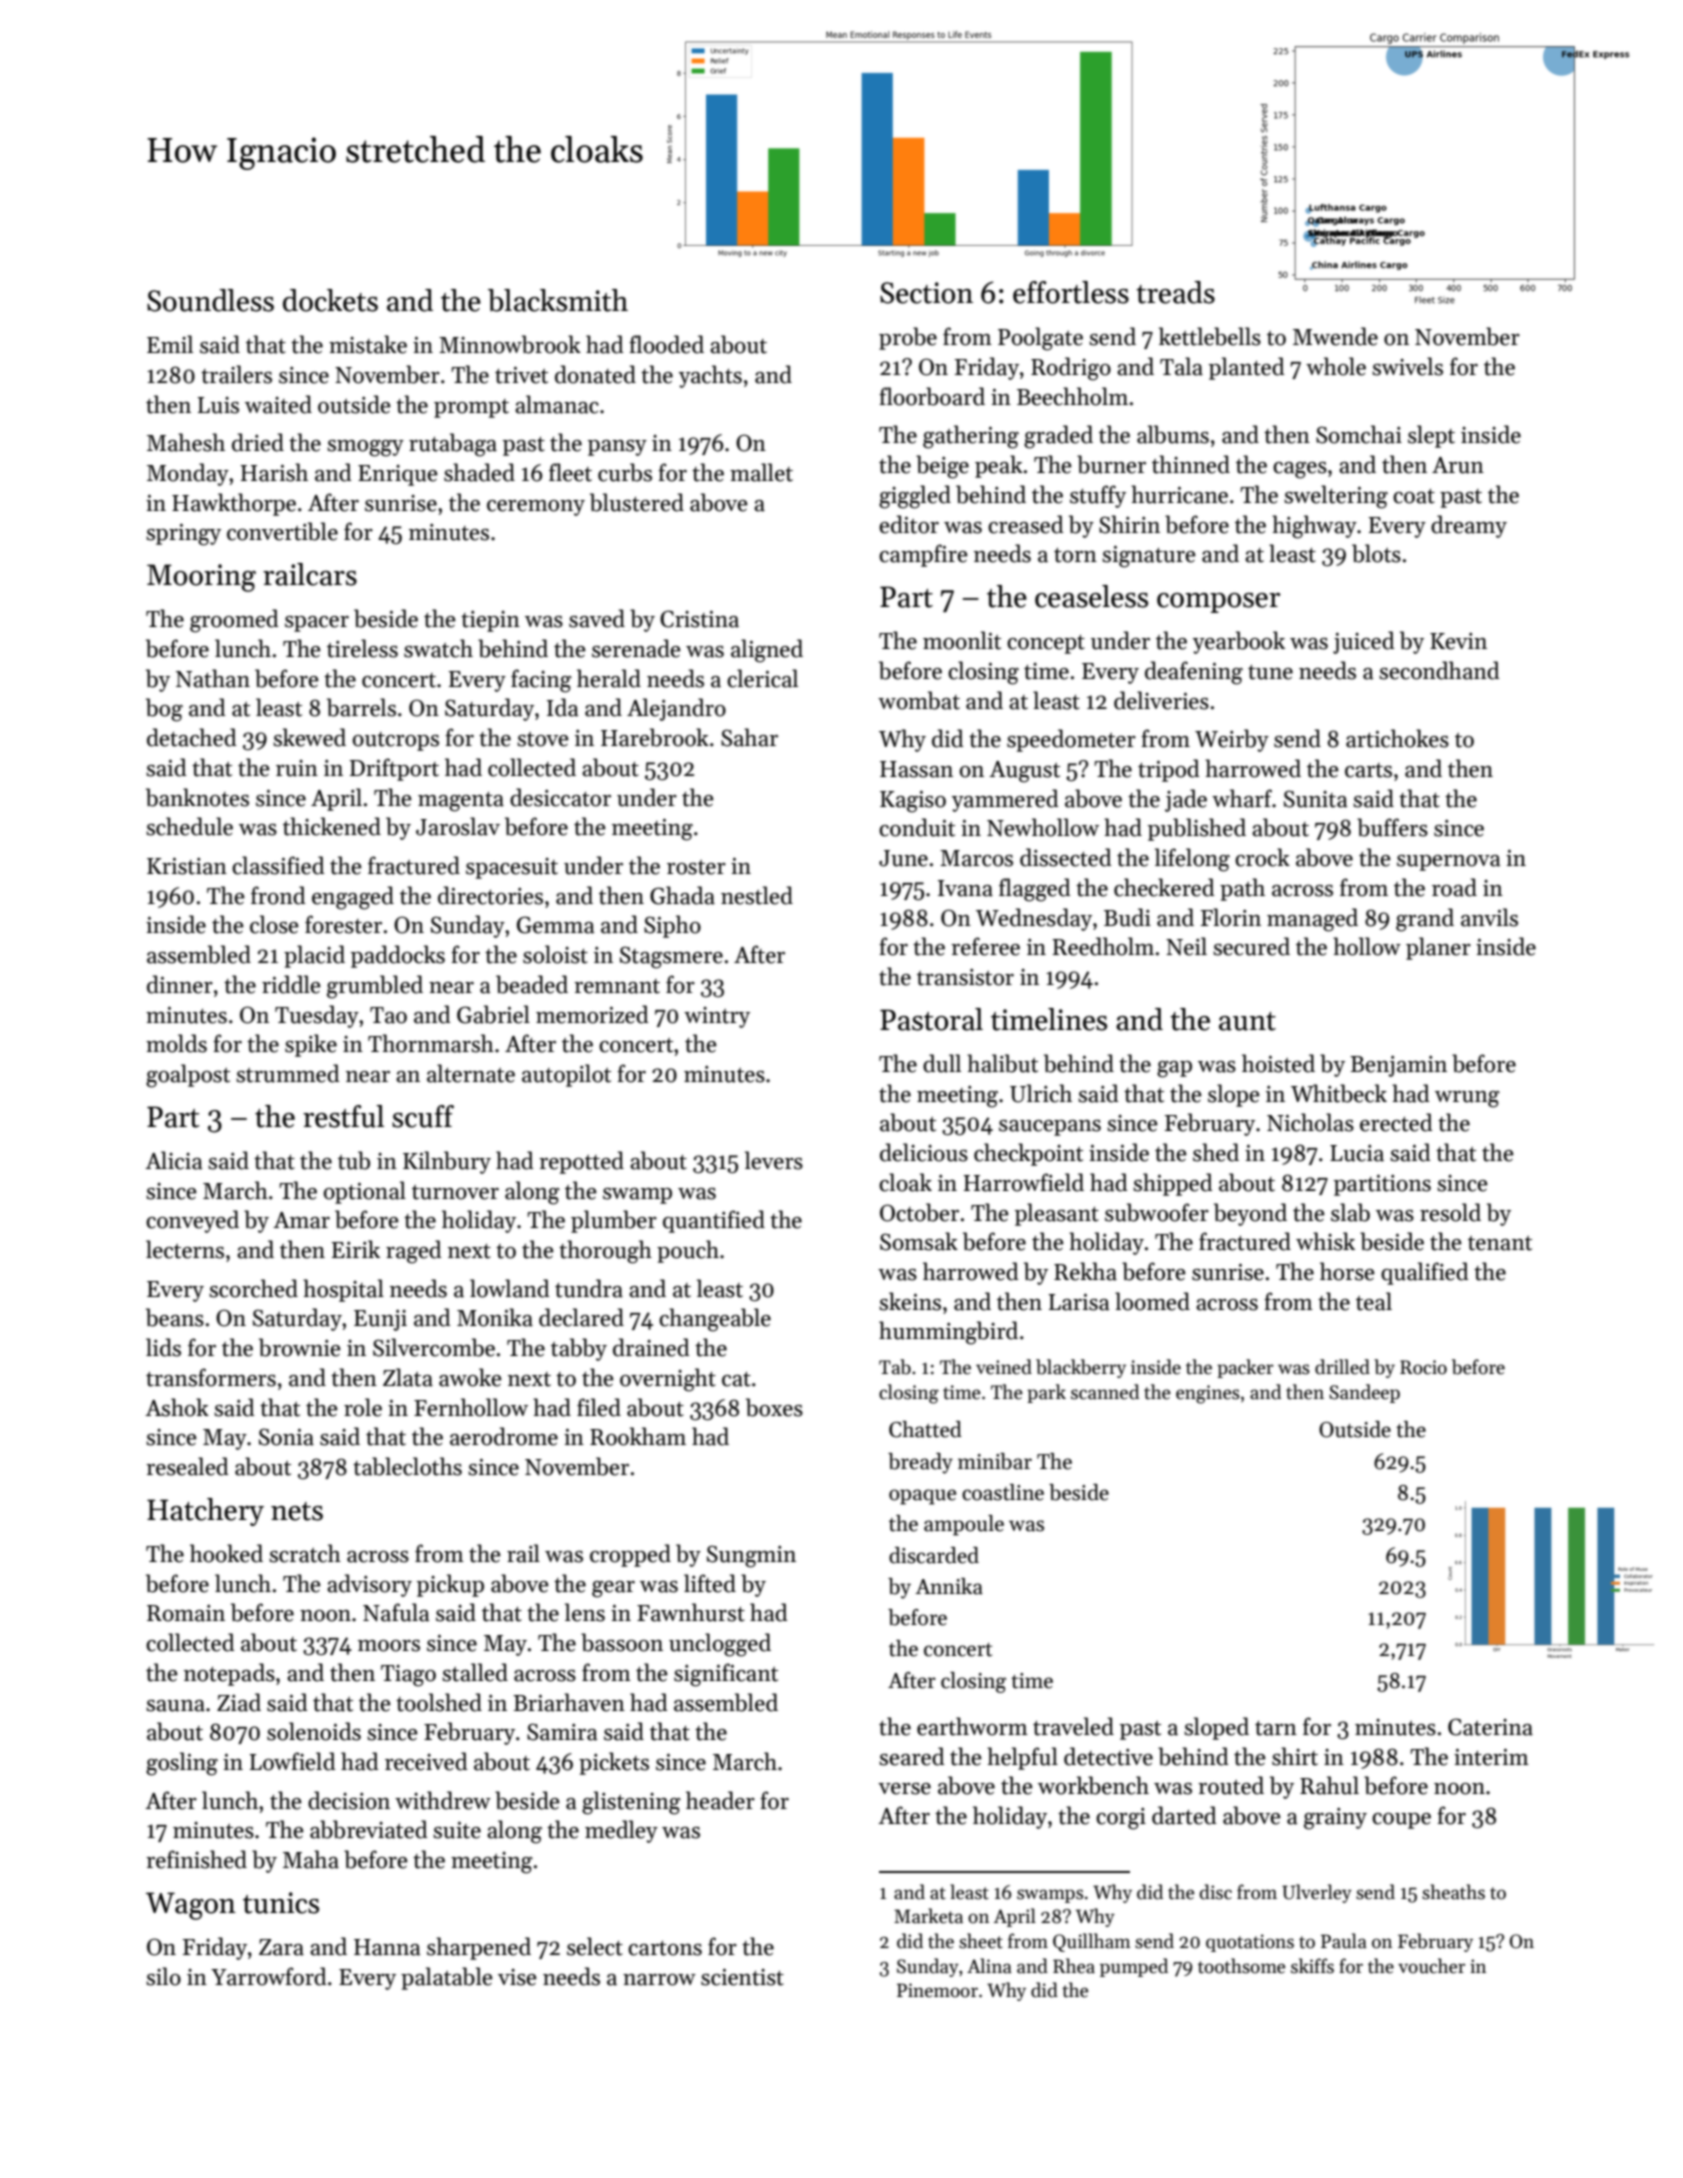 Image resolution: width=1683 pixels, height=2178 pixels. What do you see at coordinates (932, 396) in the image?
I see `floorboard` at bounding box center [932, 396].
